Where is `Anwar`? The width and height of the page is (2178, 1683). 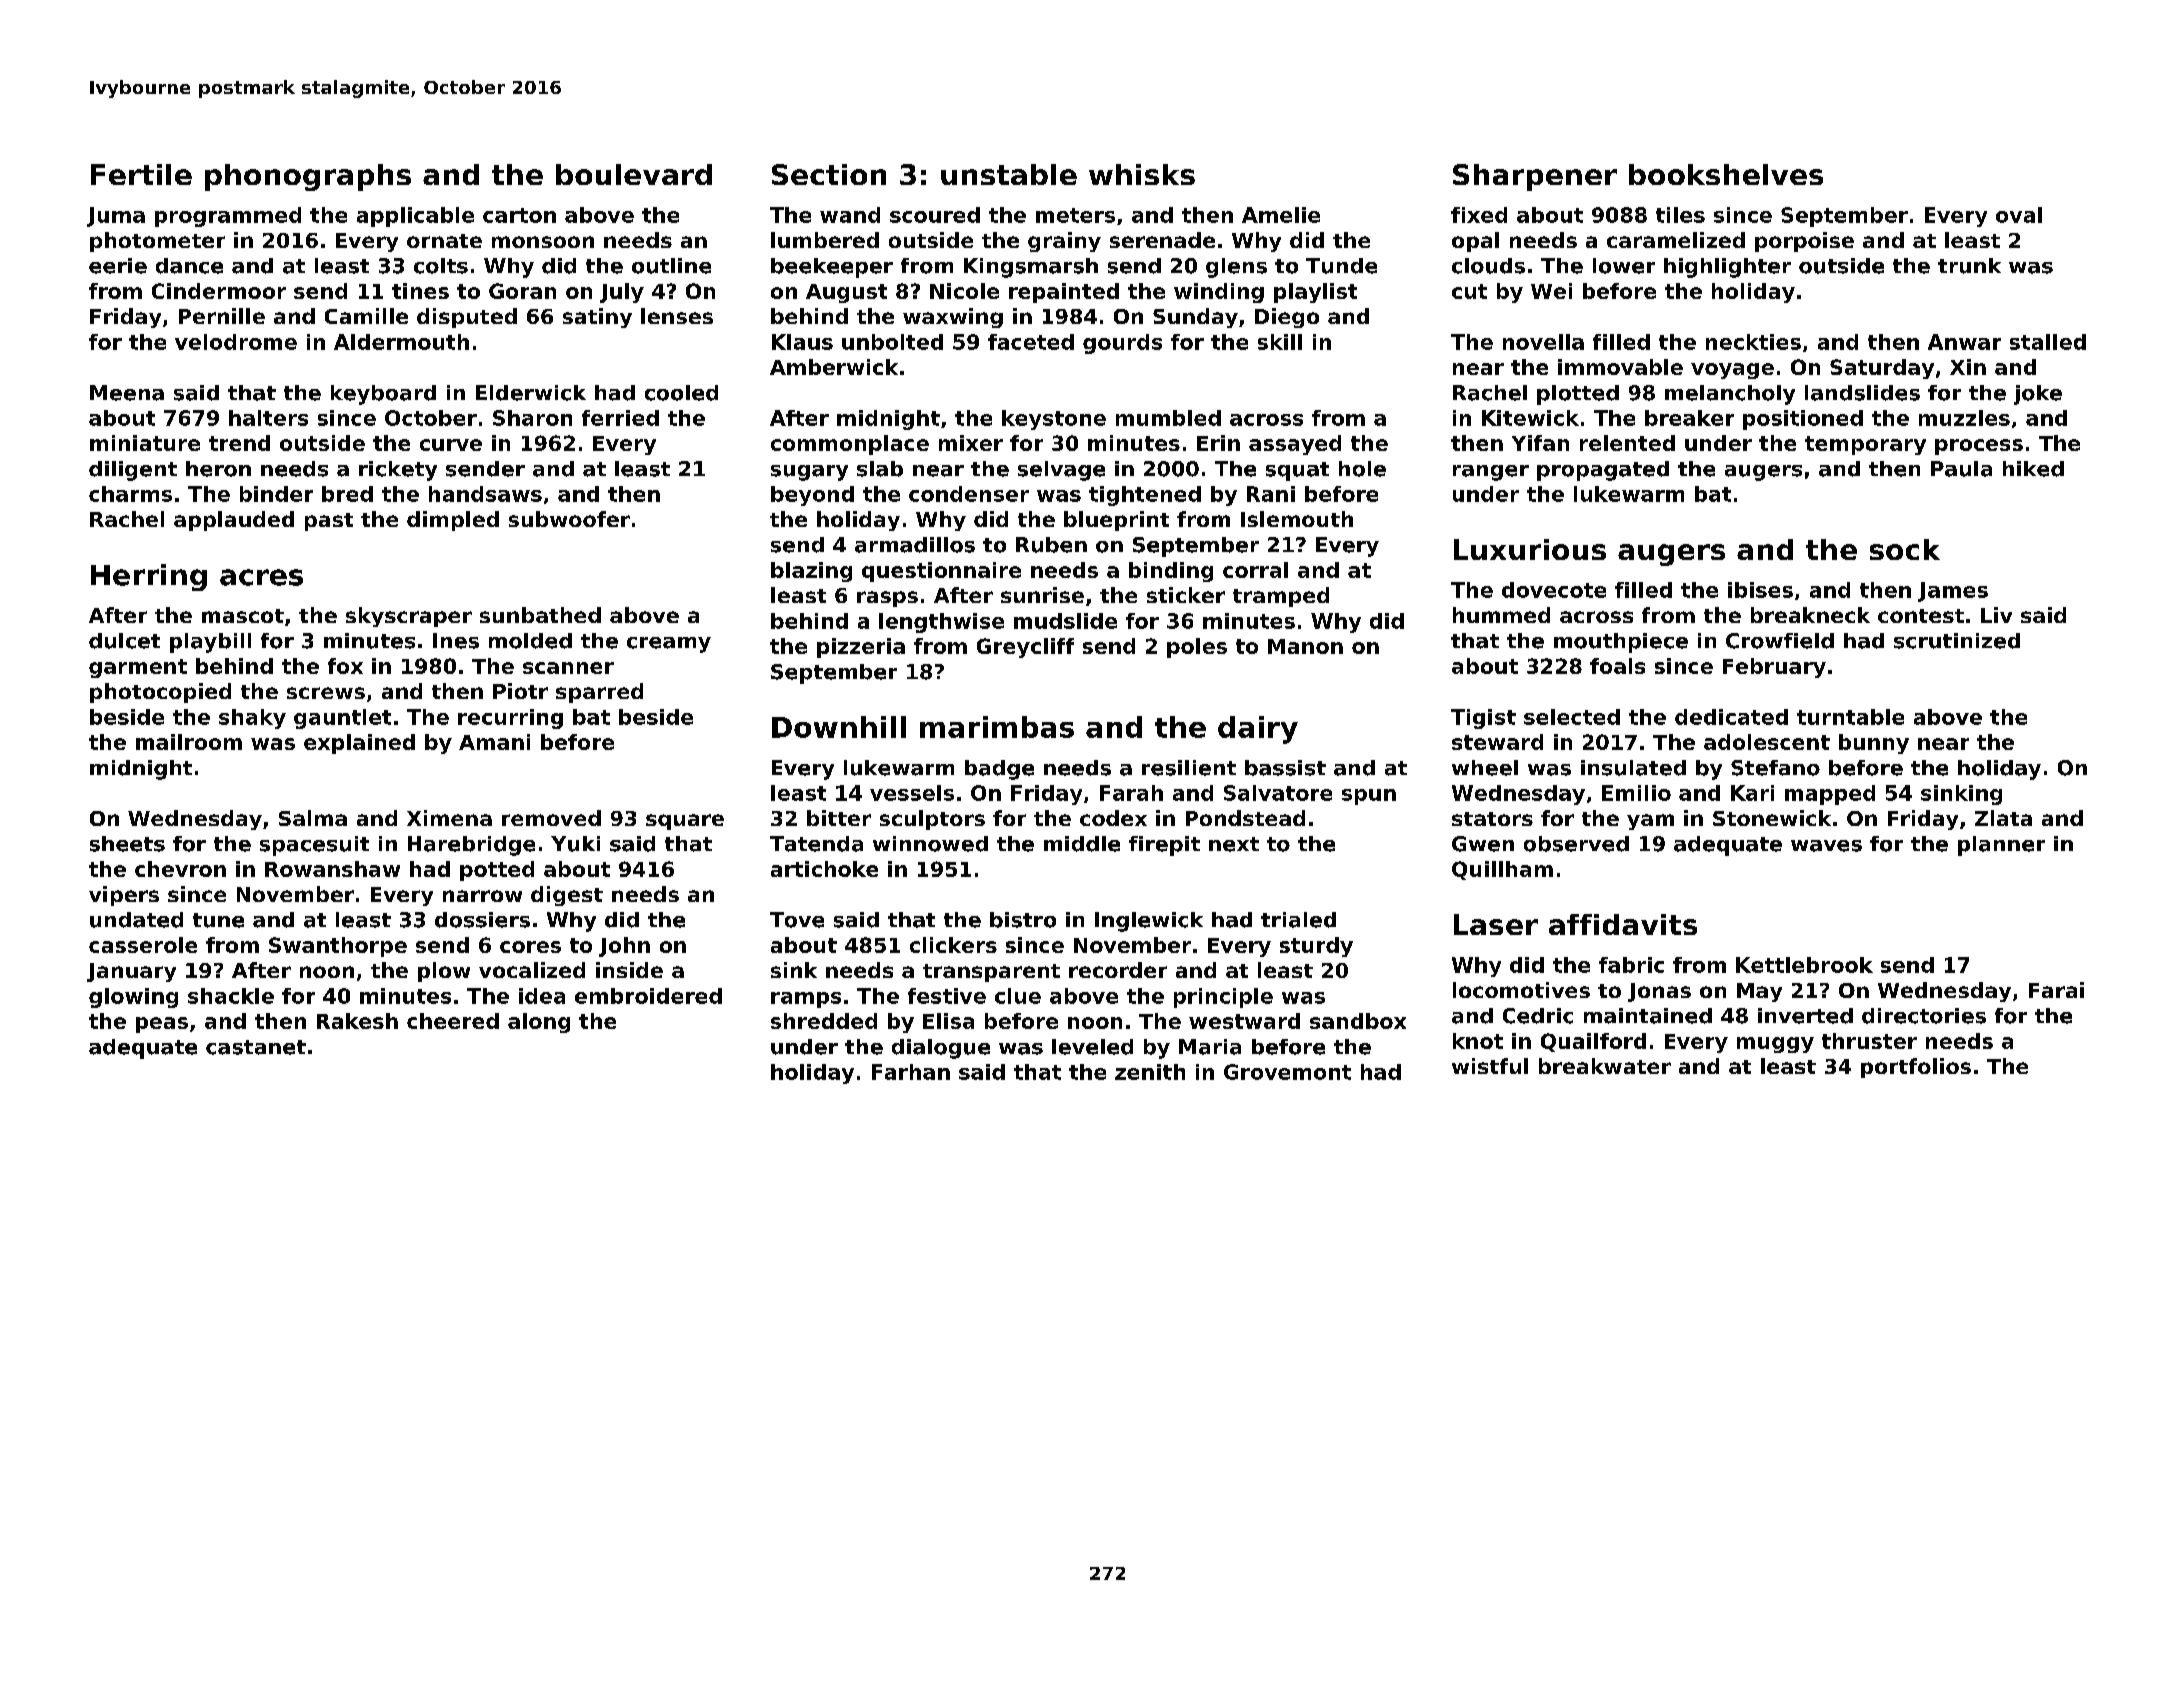 Anwar is located at coordinates (1964, 342).
